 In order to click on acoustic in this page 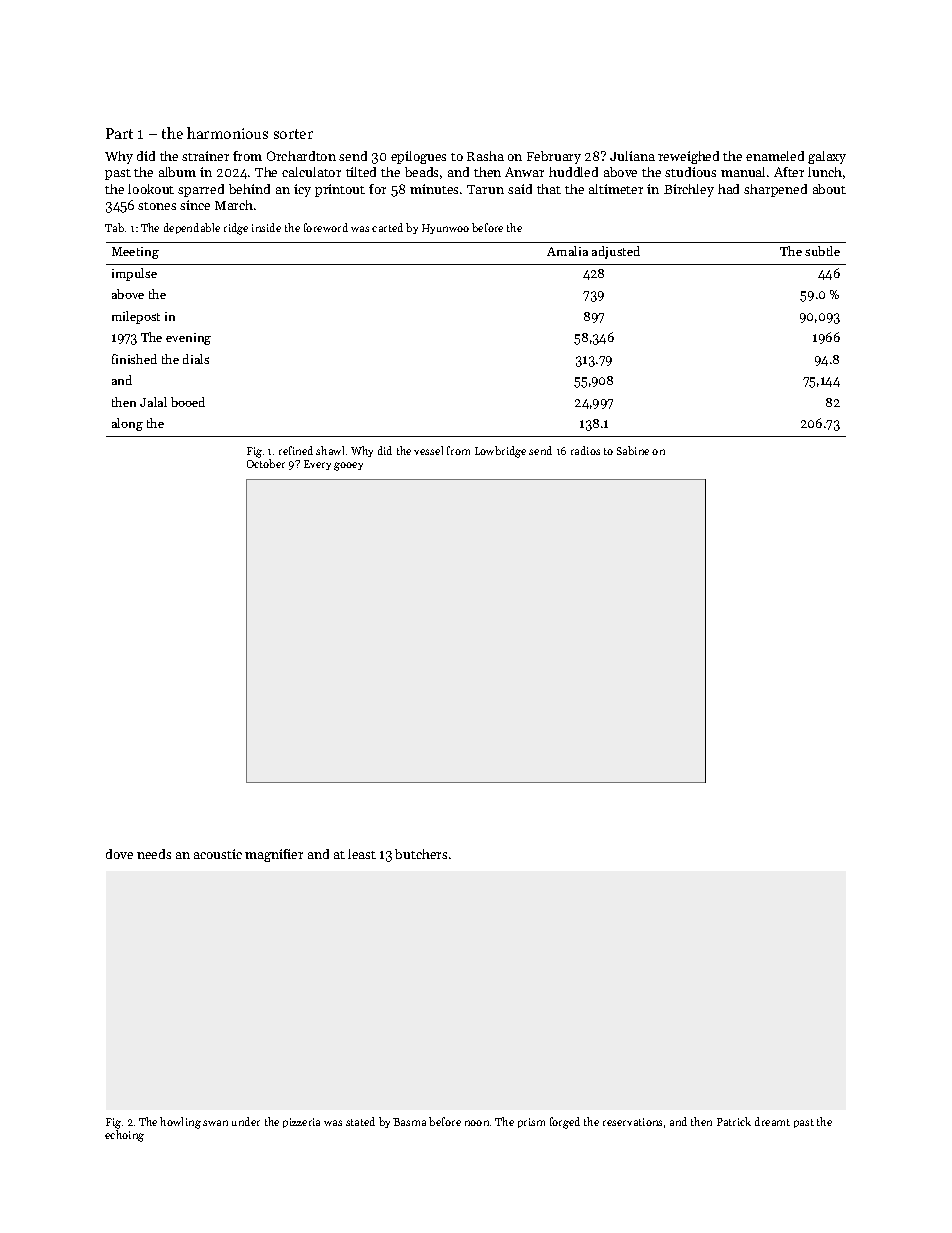, I will do `click(218, 854)`.
